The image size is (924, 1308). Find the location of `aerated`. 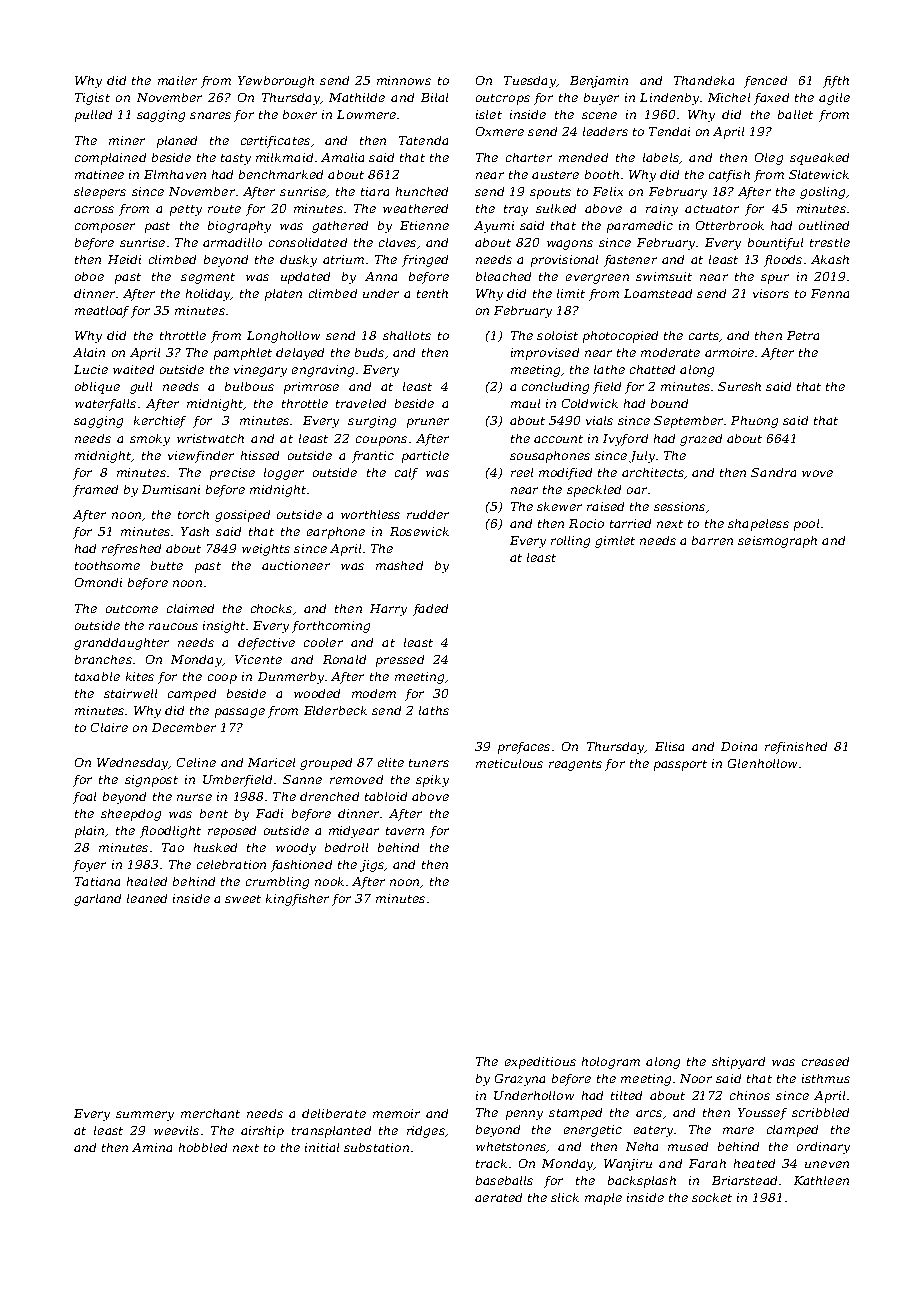

aerated is located at coordinates (498, 1197).
